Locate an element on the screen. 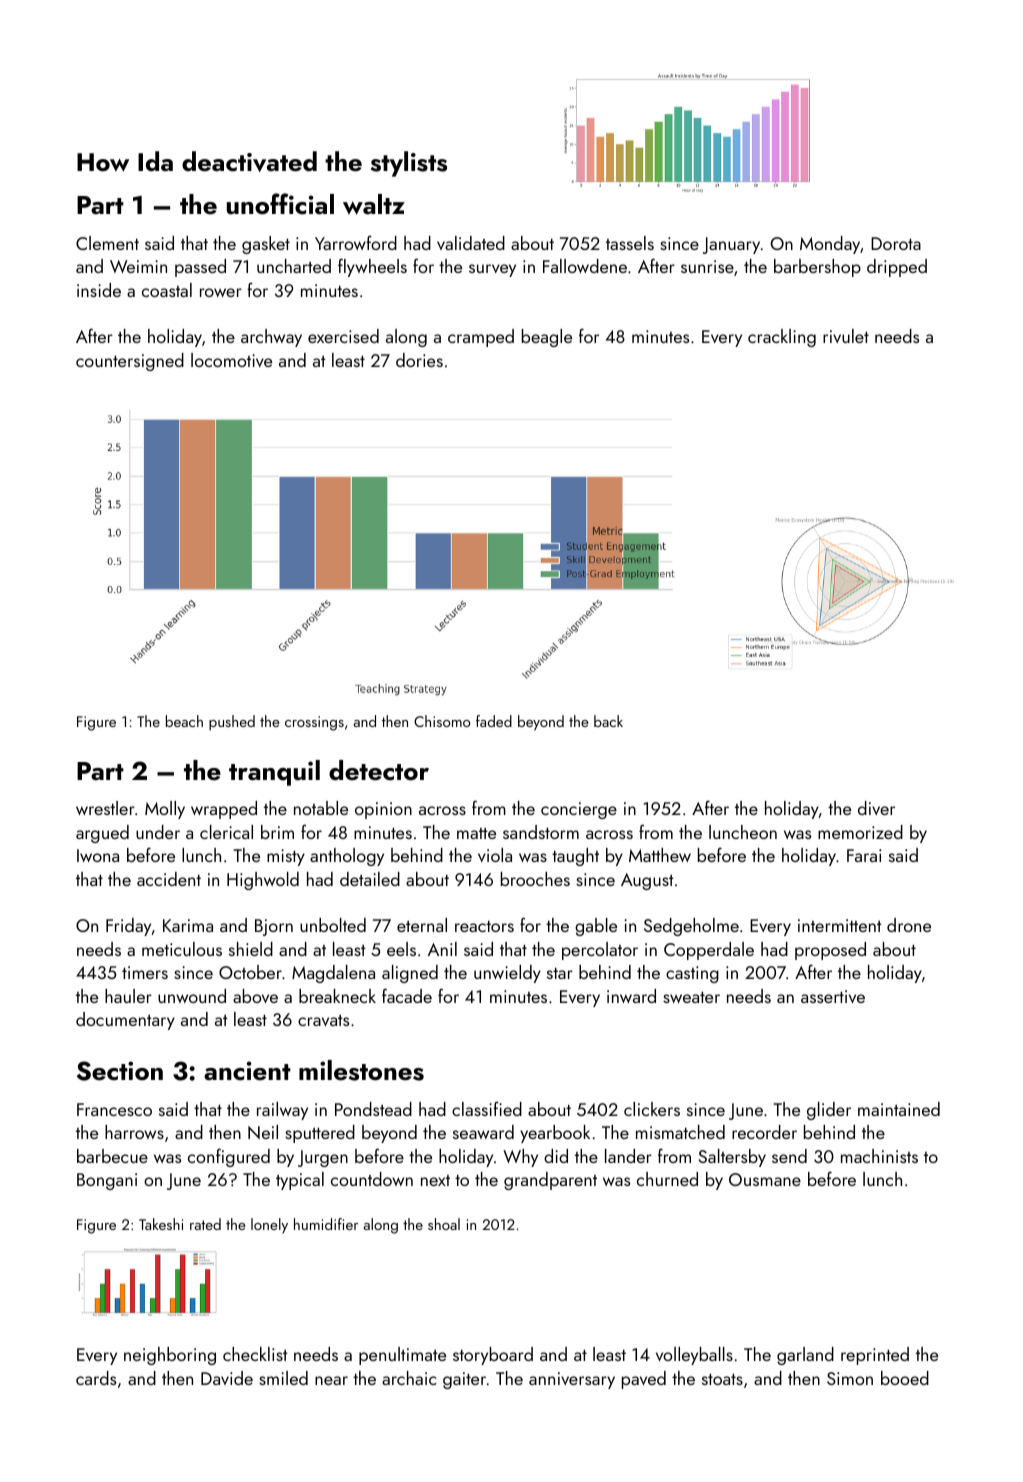  send is located at coordinates (789, 1156).
